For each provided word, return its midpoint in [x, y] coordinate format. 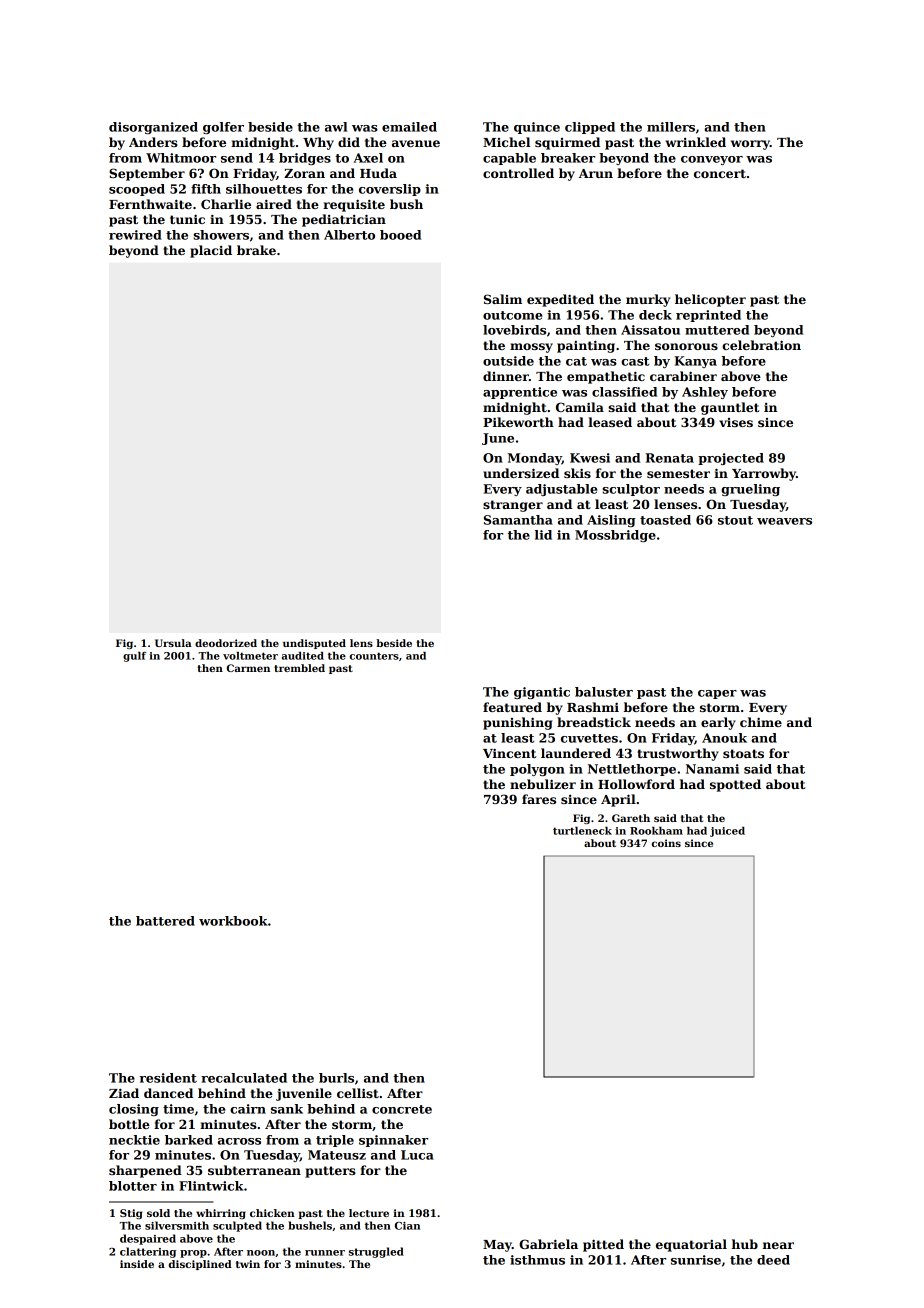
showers [221, 235]
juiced [727, 832]
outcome [512, 315]
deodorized [226, 643]
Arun [596, 173]
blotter [133, 1186]
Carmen [248, 668]
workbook [233, 921]
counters [374, 656]
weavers [784, 521]
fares [539, 799]
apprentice [520, 393]
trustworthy [678, 754]
